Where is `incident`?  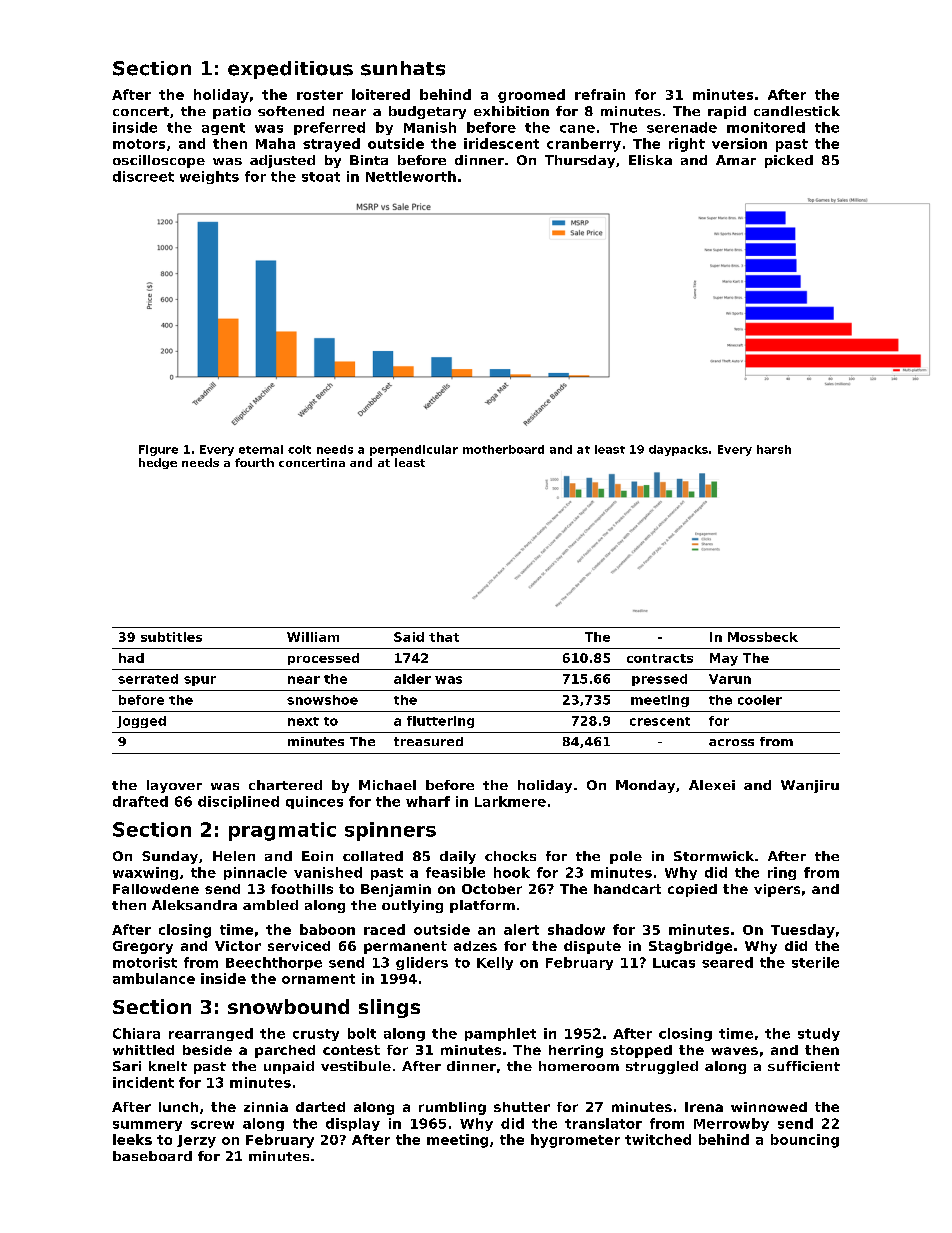 incident is located at coordinates (143, 1082).
